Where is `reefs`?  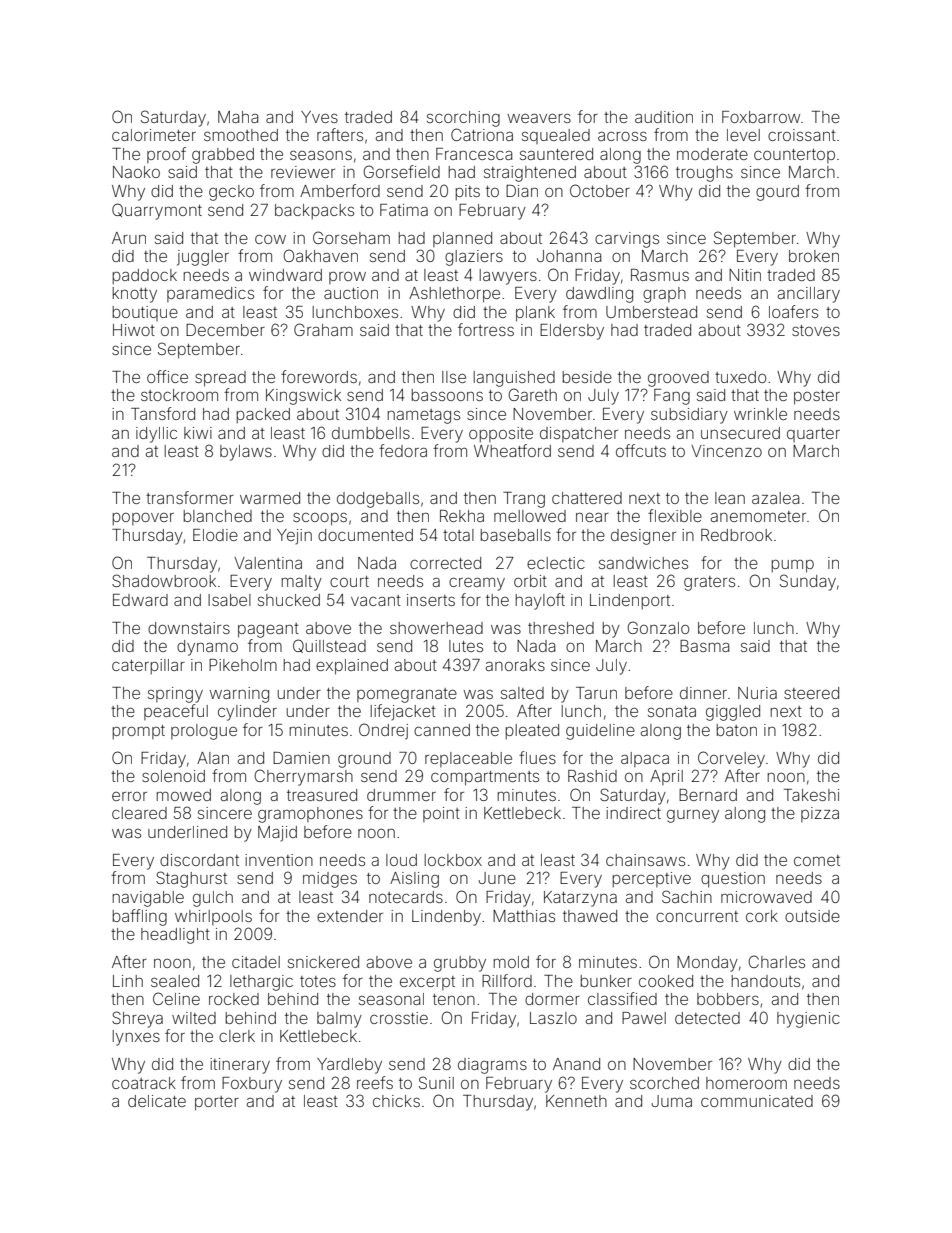 reefs is located at coordinates (375, 1082).
